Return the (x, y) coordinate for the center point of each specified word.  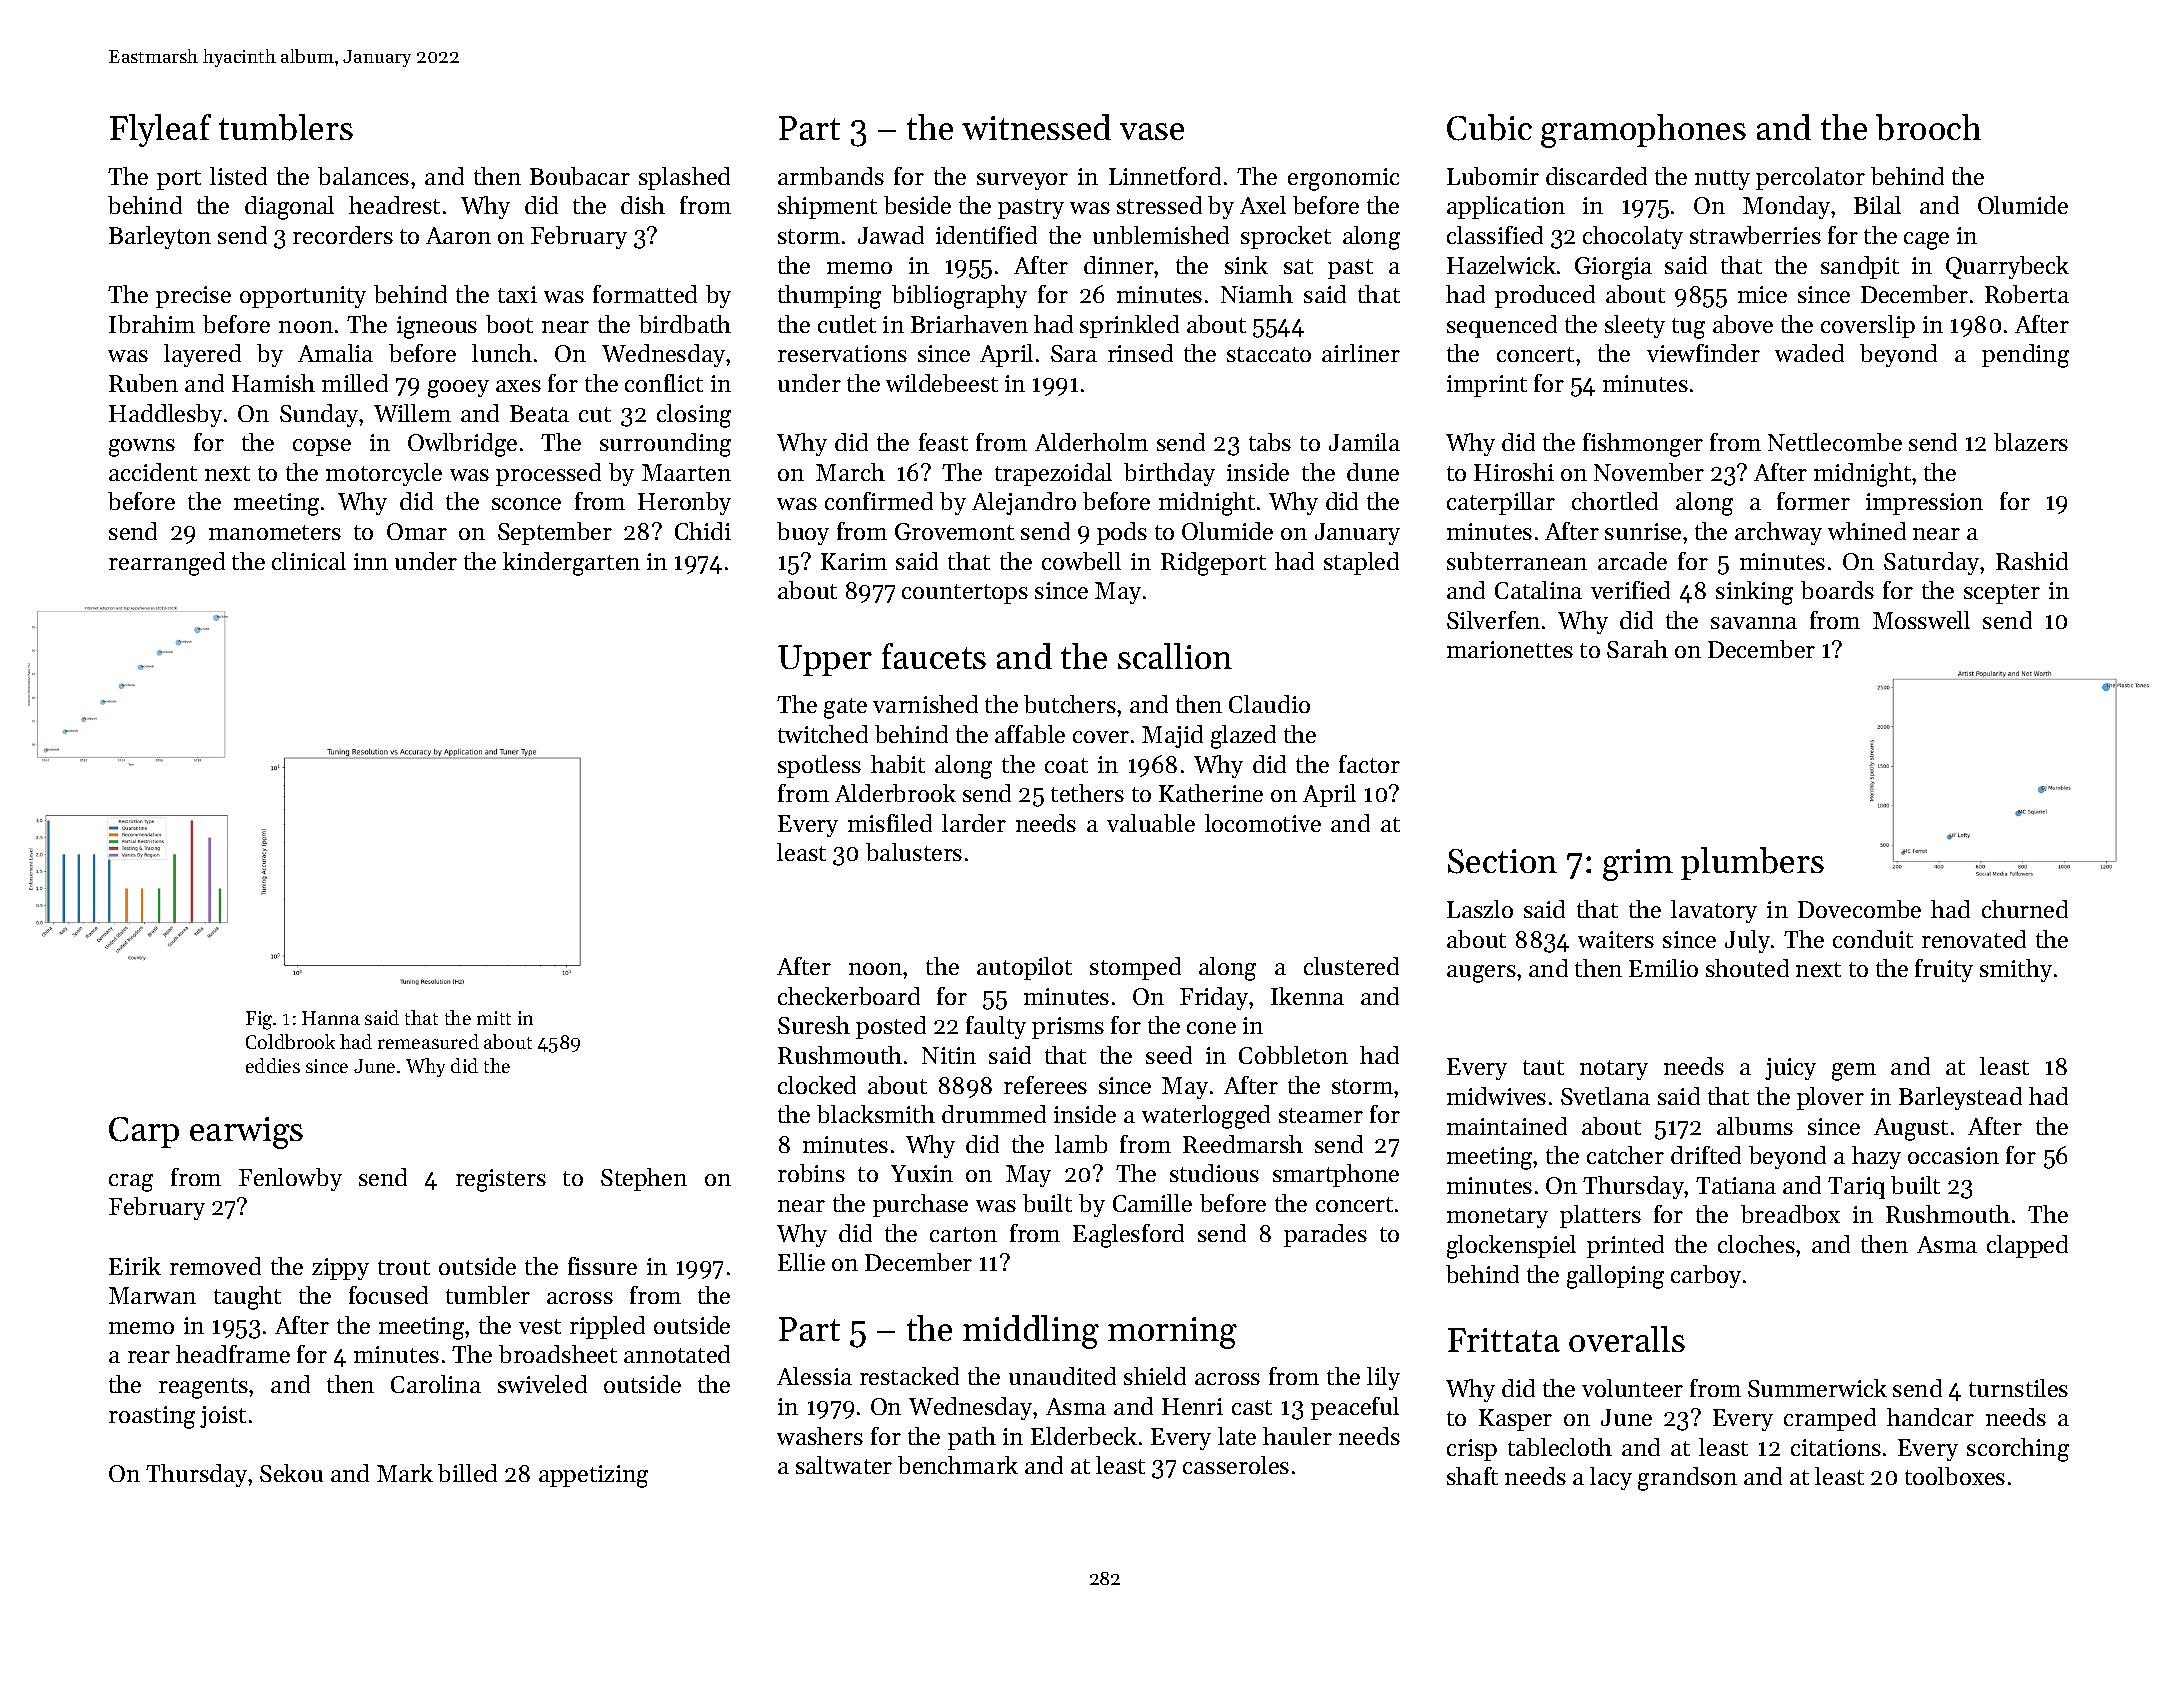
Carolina (436, 1384)
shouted (1747, 968)
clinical (309, 561)
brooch (1928, 127)
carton (963, 1234)
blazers (2031, 442)
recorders (343, 235)
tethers (1087, 793)
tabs (1270, 442)
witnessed (1036, 127)
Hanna (331, 1018)
